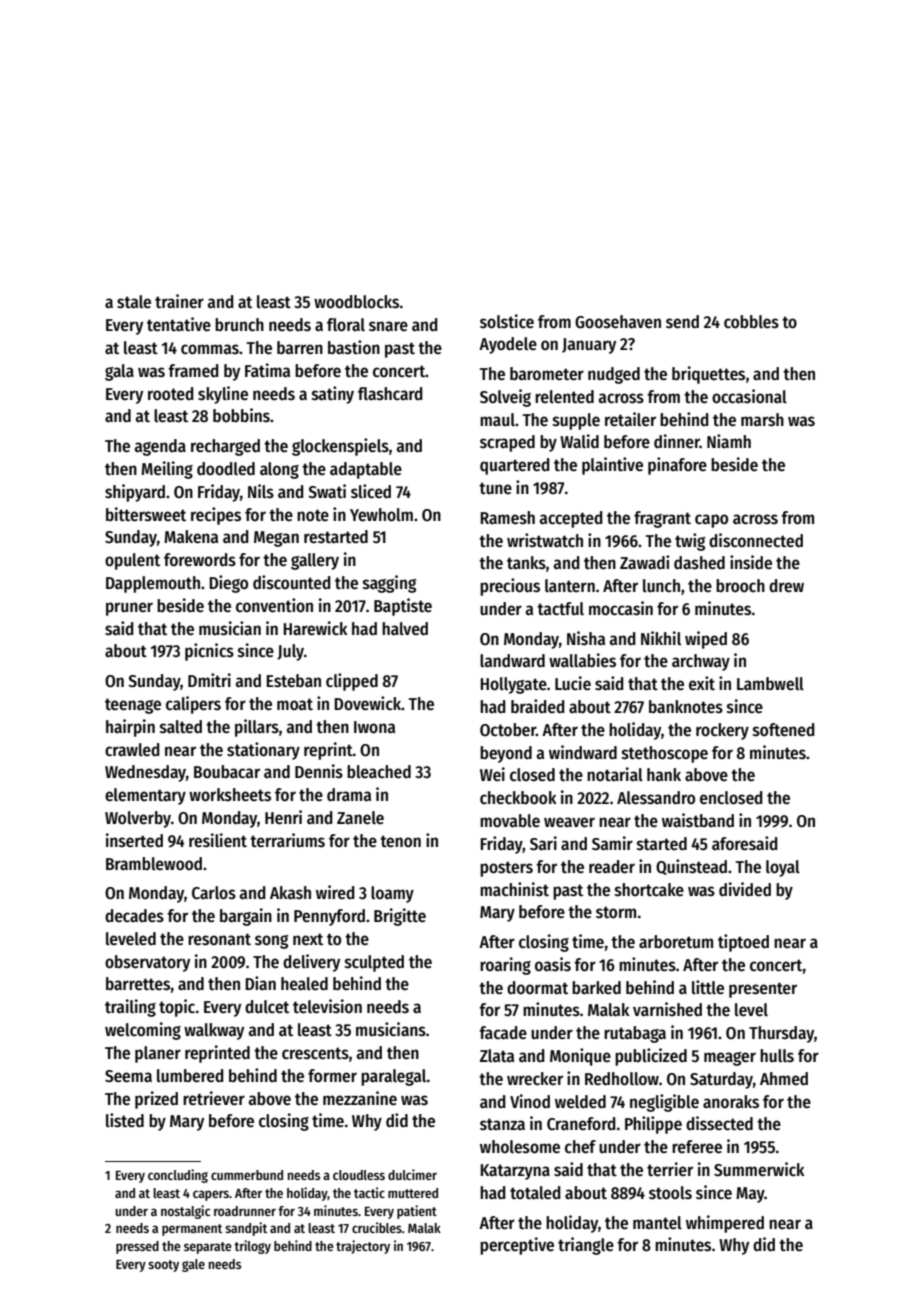 Image resolution: width=924 pixels, height=1314 pixels. What do you see at coordinates (319, 771) in the document?
I see `Dennis` at bounding box center [319, 771].
